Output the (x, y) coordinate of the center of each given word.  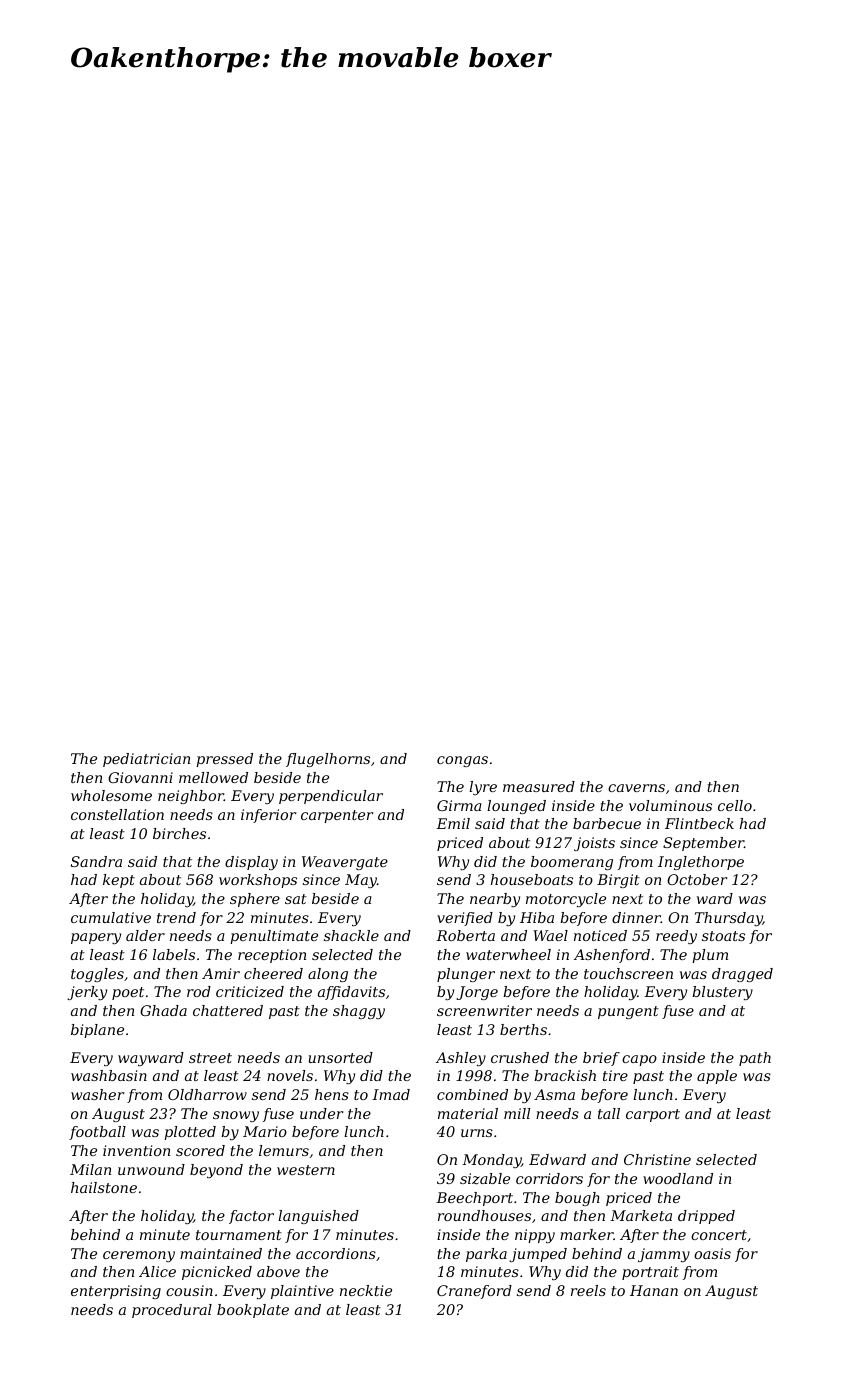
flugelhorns (328, 760)
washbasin (109, 1075)
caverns (636, 788)
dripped (706, 1217)
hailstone (104, 1187)
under (321, 1113)
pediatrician (146, 760)
